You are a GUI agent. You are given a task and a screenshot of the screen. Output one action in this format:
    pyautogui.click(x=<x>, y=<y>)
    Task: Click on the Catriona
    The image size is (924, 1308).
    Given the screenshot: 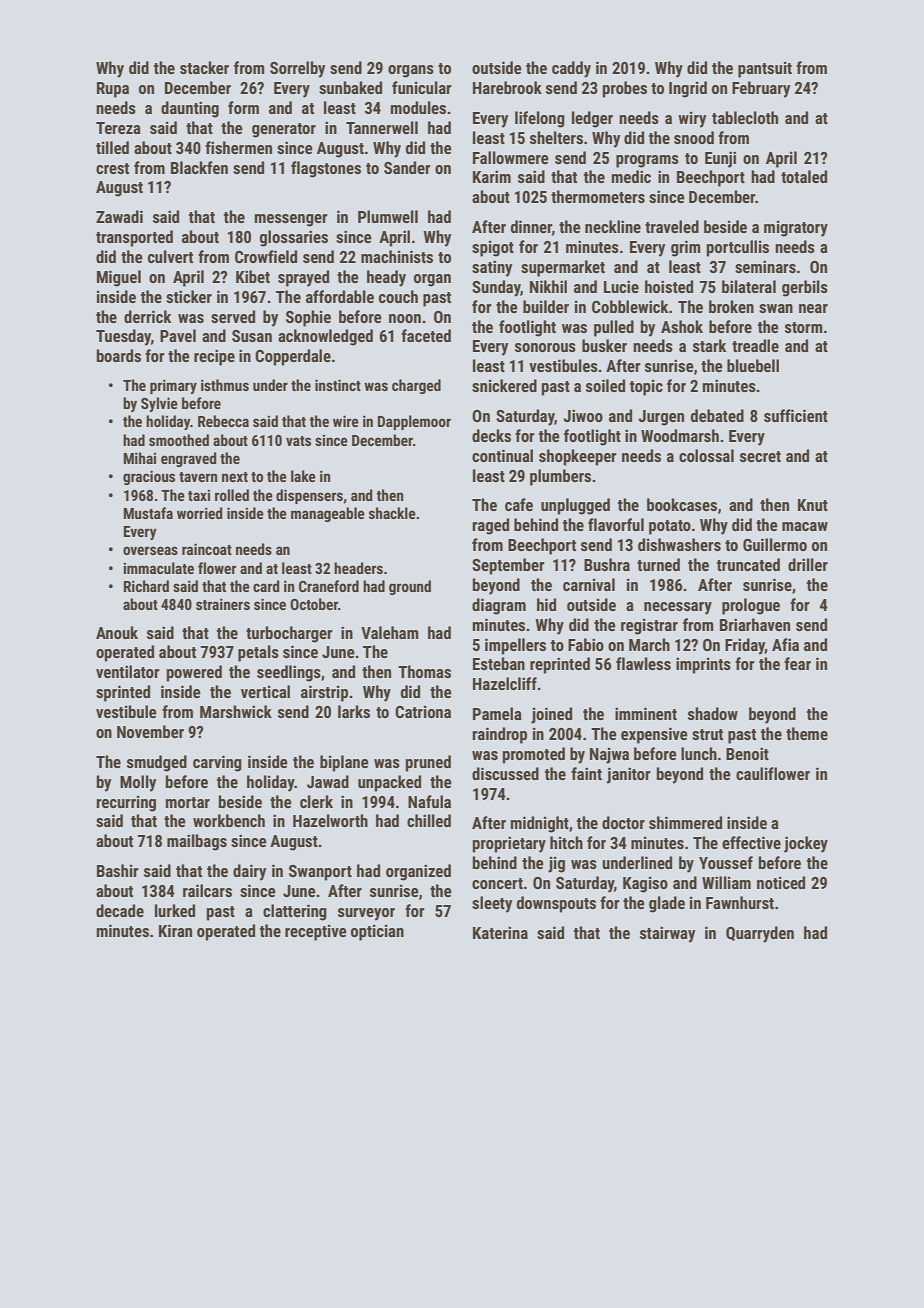 What is the action you would take?
    pyautogui.click(x=423, y=711)
